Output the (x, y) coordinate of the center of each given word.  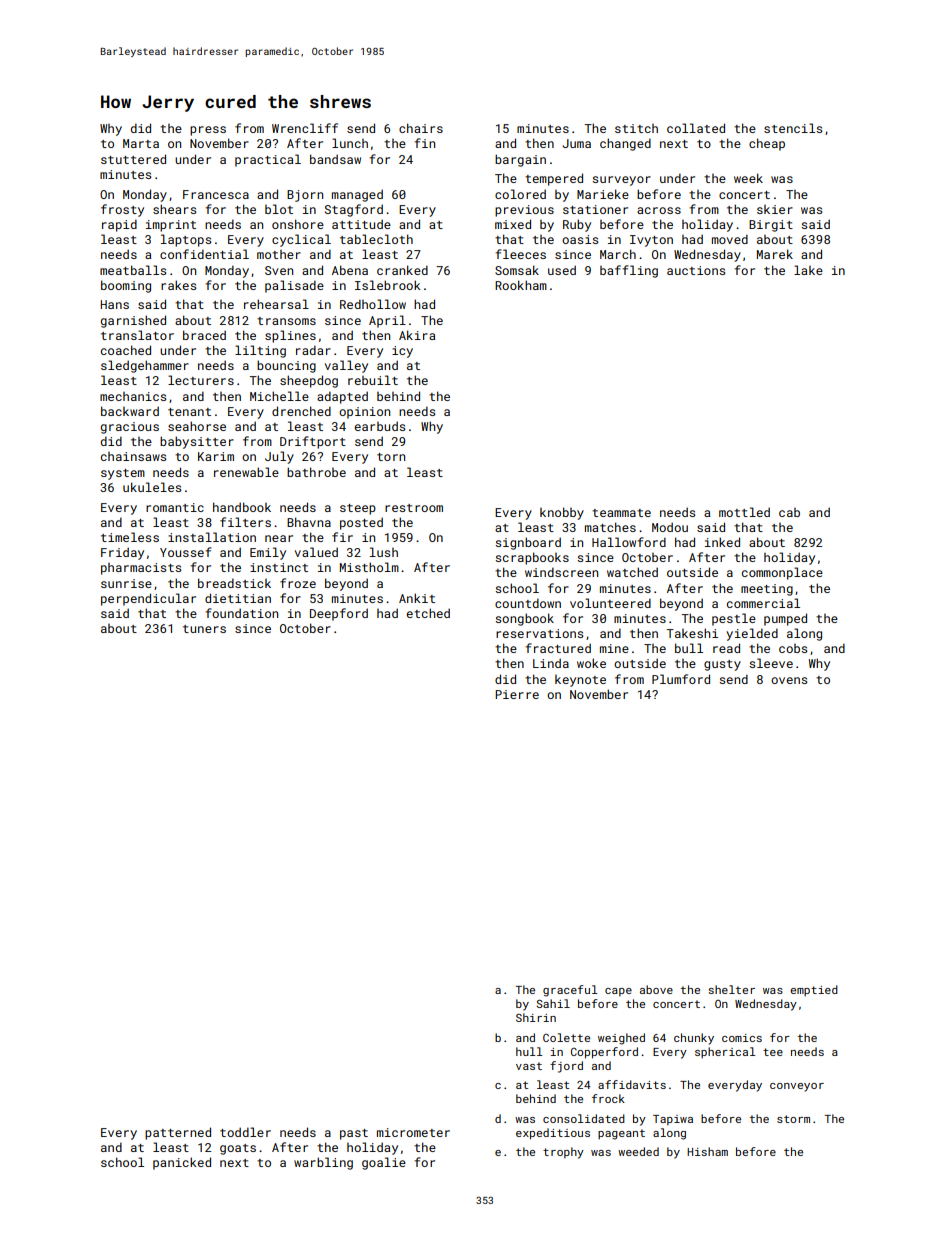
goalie (384, 1163)
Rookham (521, 285)
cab (789, 512)
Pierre (517, 694)
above (656, 989)
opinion (364, 413)
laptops (186, 240)
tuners (204, 629)
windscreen (561, 572)
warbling (323, 1163)
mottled (744, 512)
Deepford (339, 614)
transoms (286, 321)
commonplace (782, 573)
